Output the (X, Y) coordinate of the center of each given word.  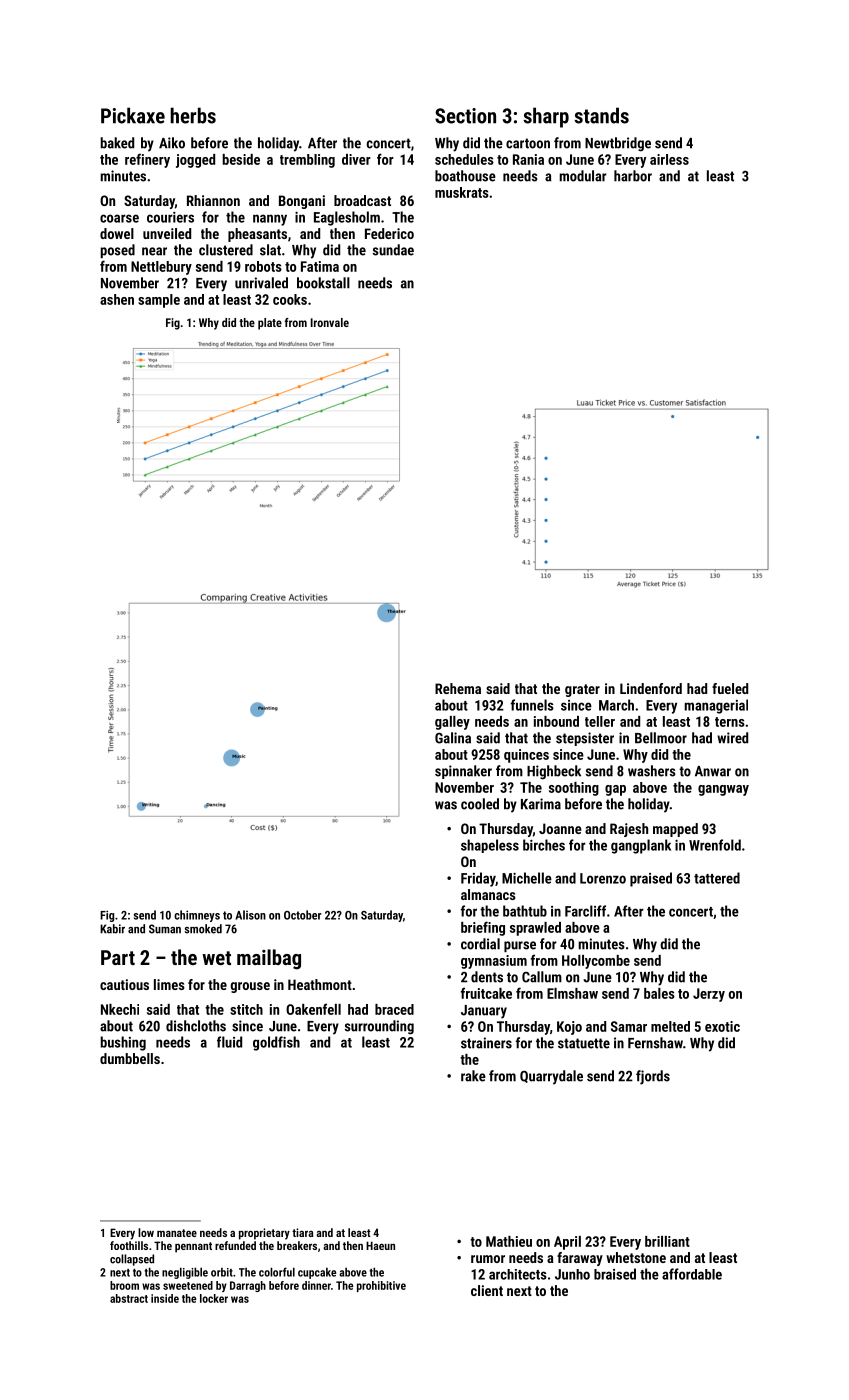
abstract (129, 1298)
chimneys (197, 916)
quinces (526, 756)
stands (601, 115)
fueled (730, 688)
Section (465, 116)
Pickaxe (133, 115)
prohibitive (381, 1286)
